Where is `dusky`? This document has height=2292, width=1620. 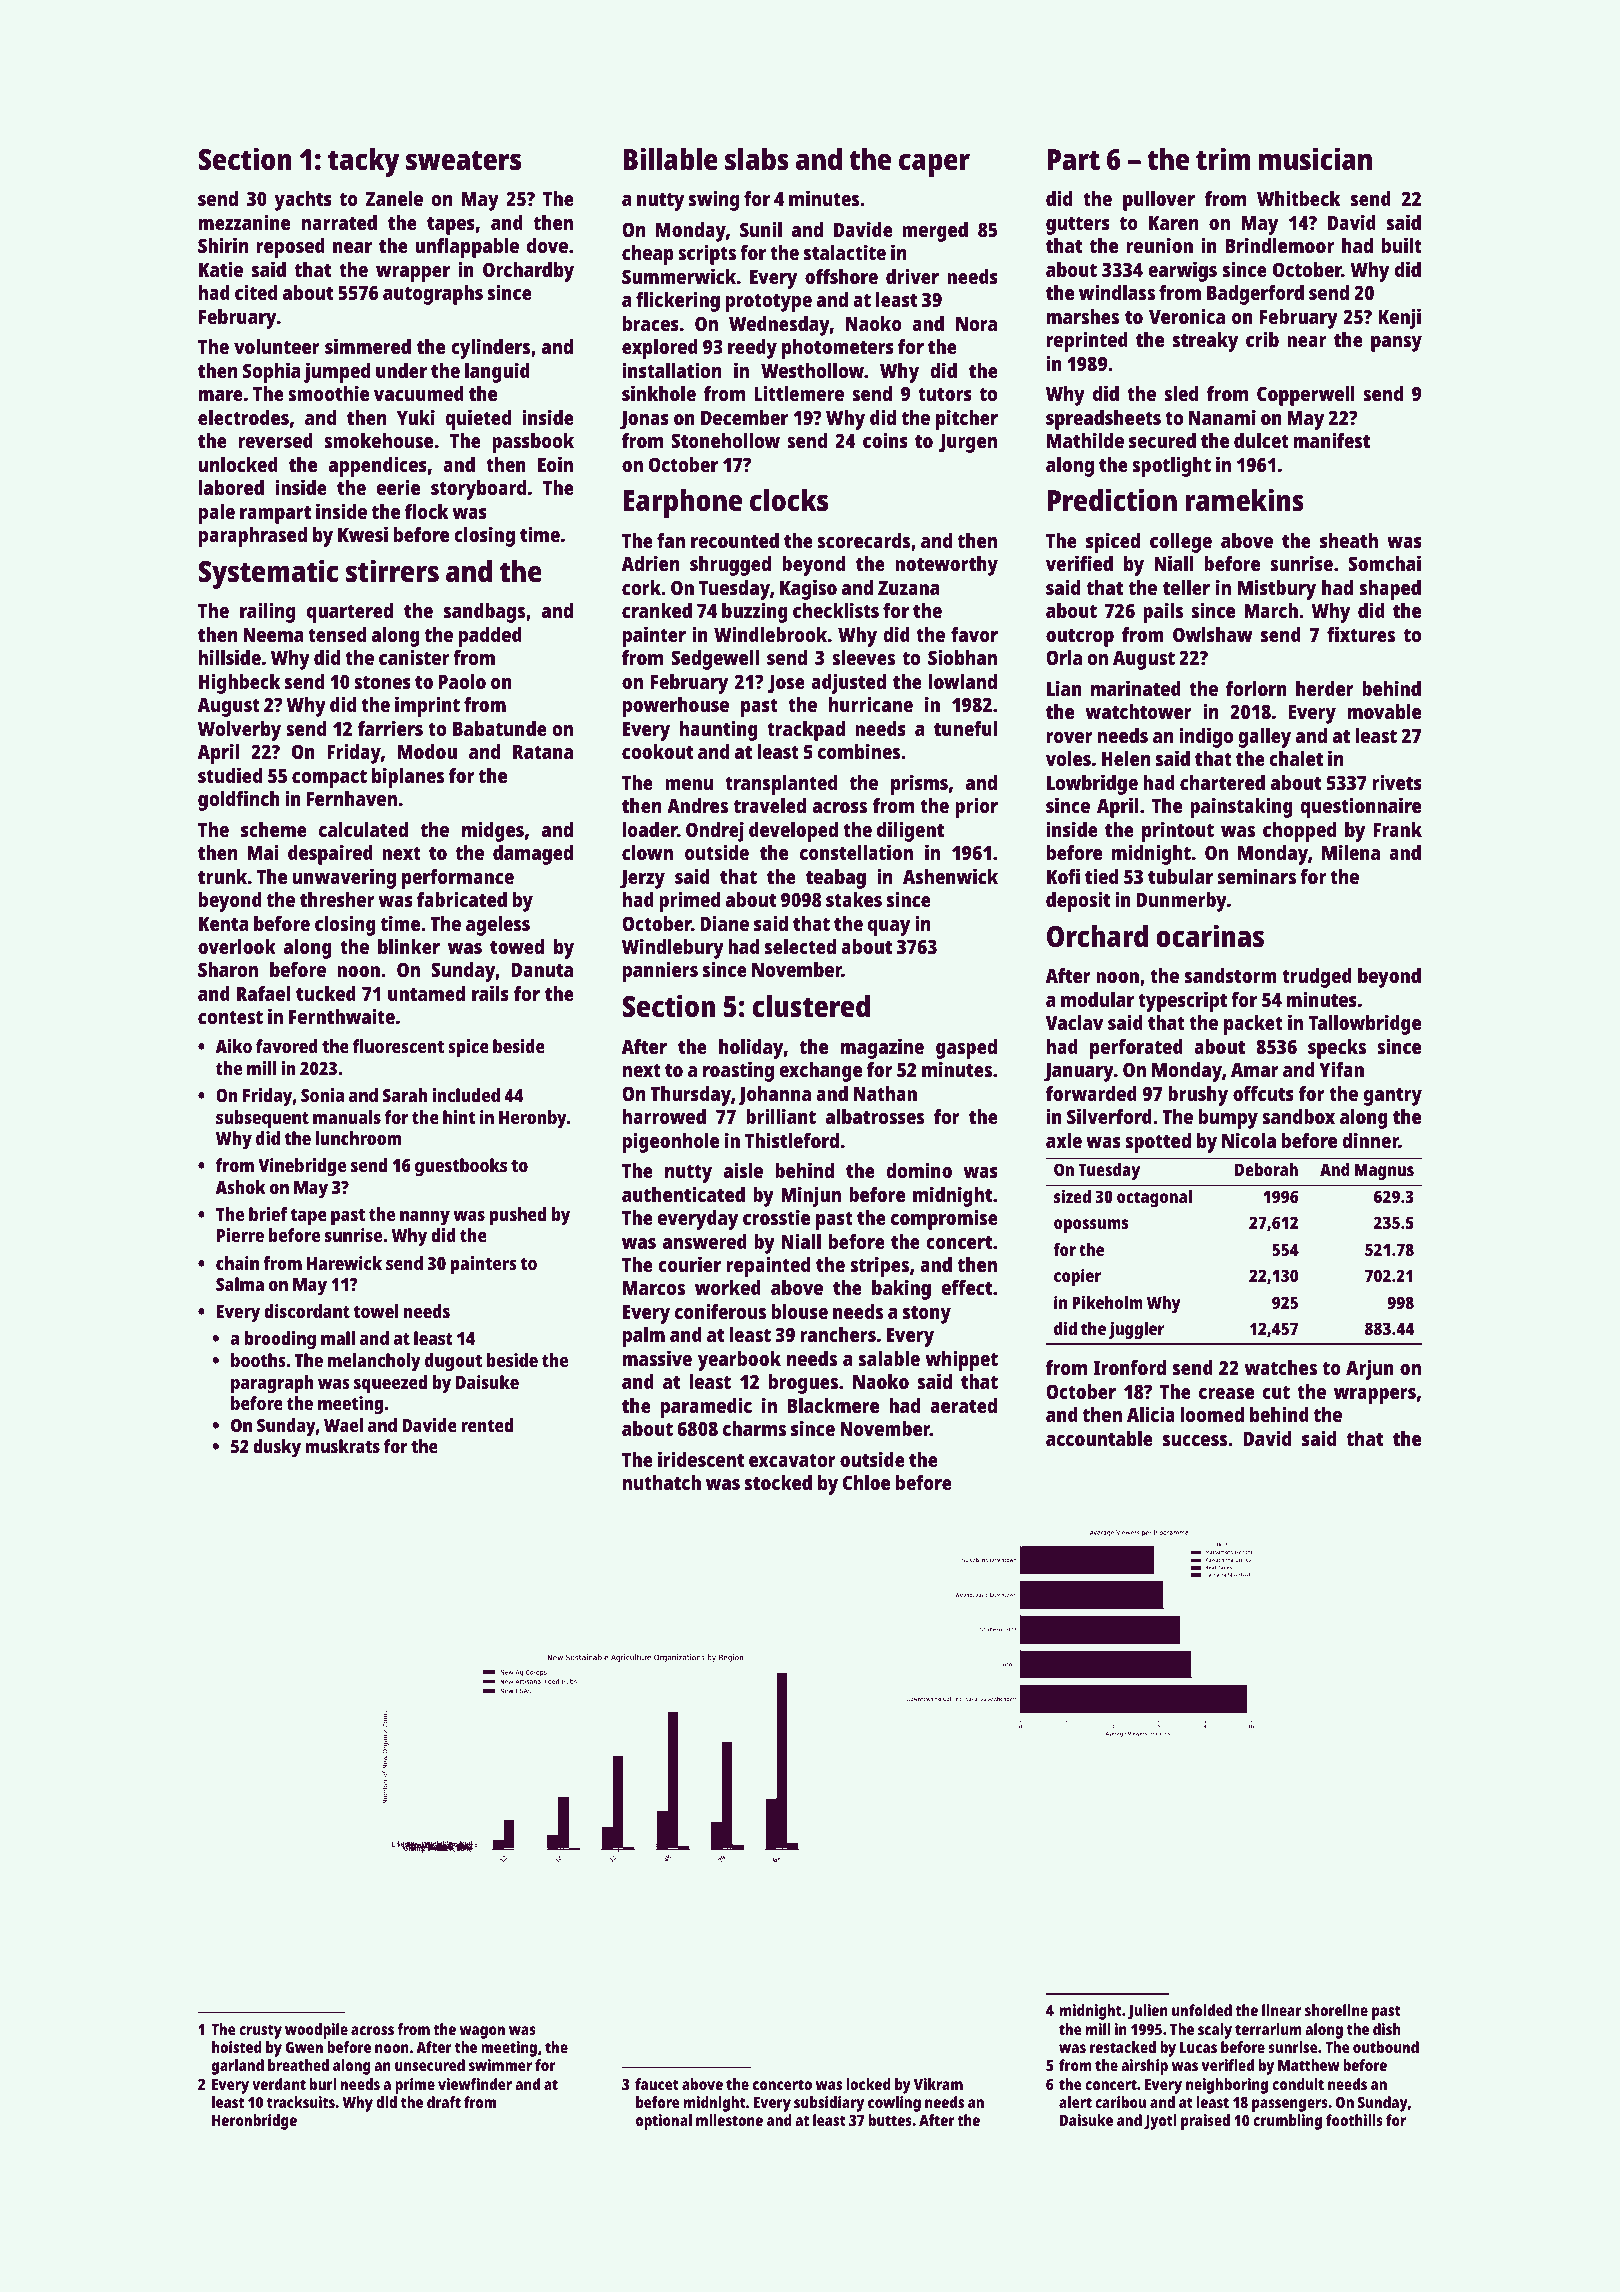 dusky is located at coordinates (277, 1448).
